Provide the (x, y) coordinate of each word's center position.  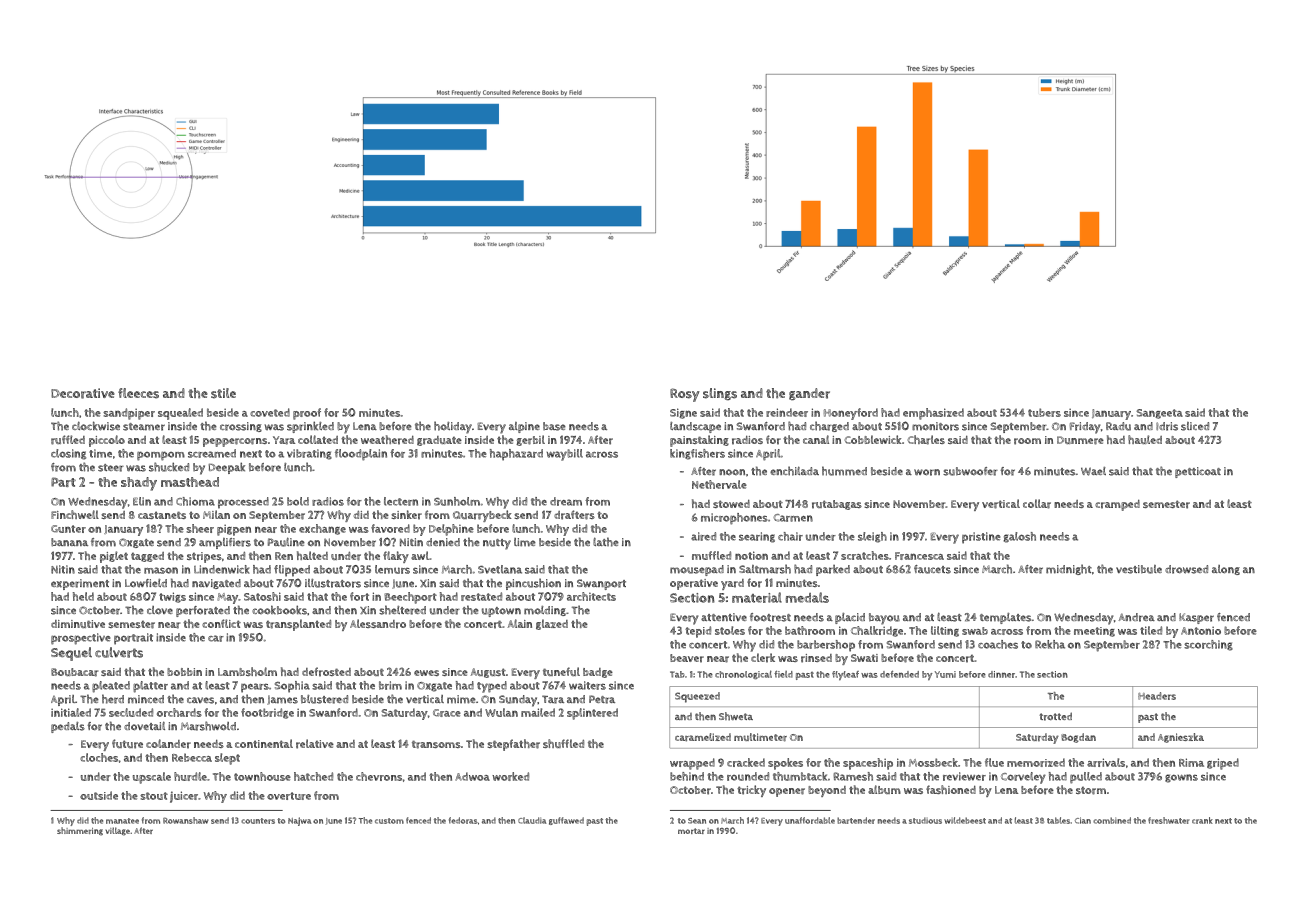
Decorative (83, 393)
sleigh (872, 537)
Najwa (299, 821)
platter (150, 687)
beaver (687, 658)
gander (809, 394)
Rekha (1050, 644)
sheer (200, 528)
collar (1037, 504)
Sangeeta (1159, 414)
